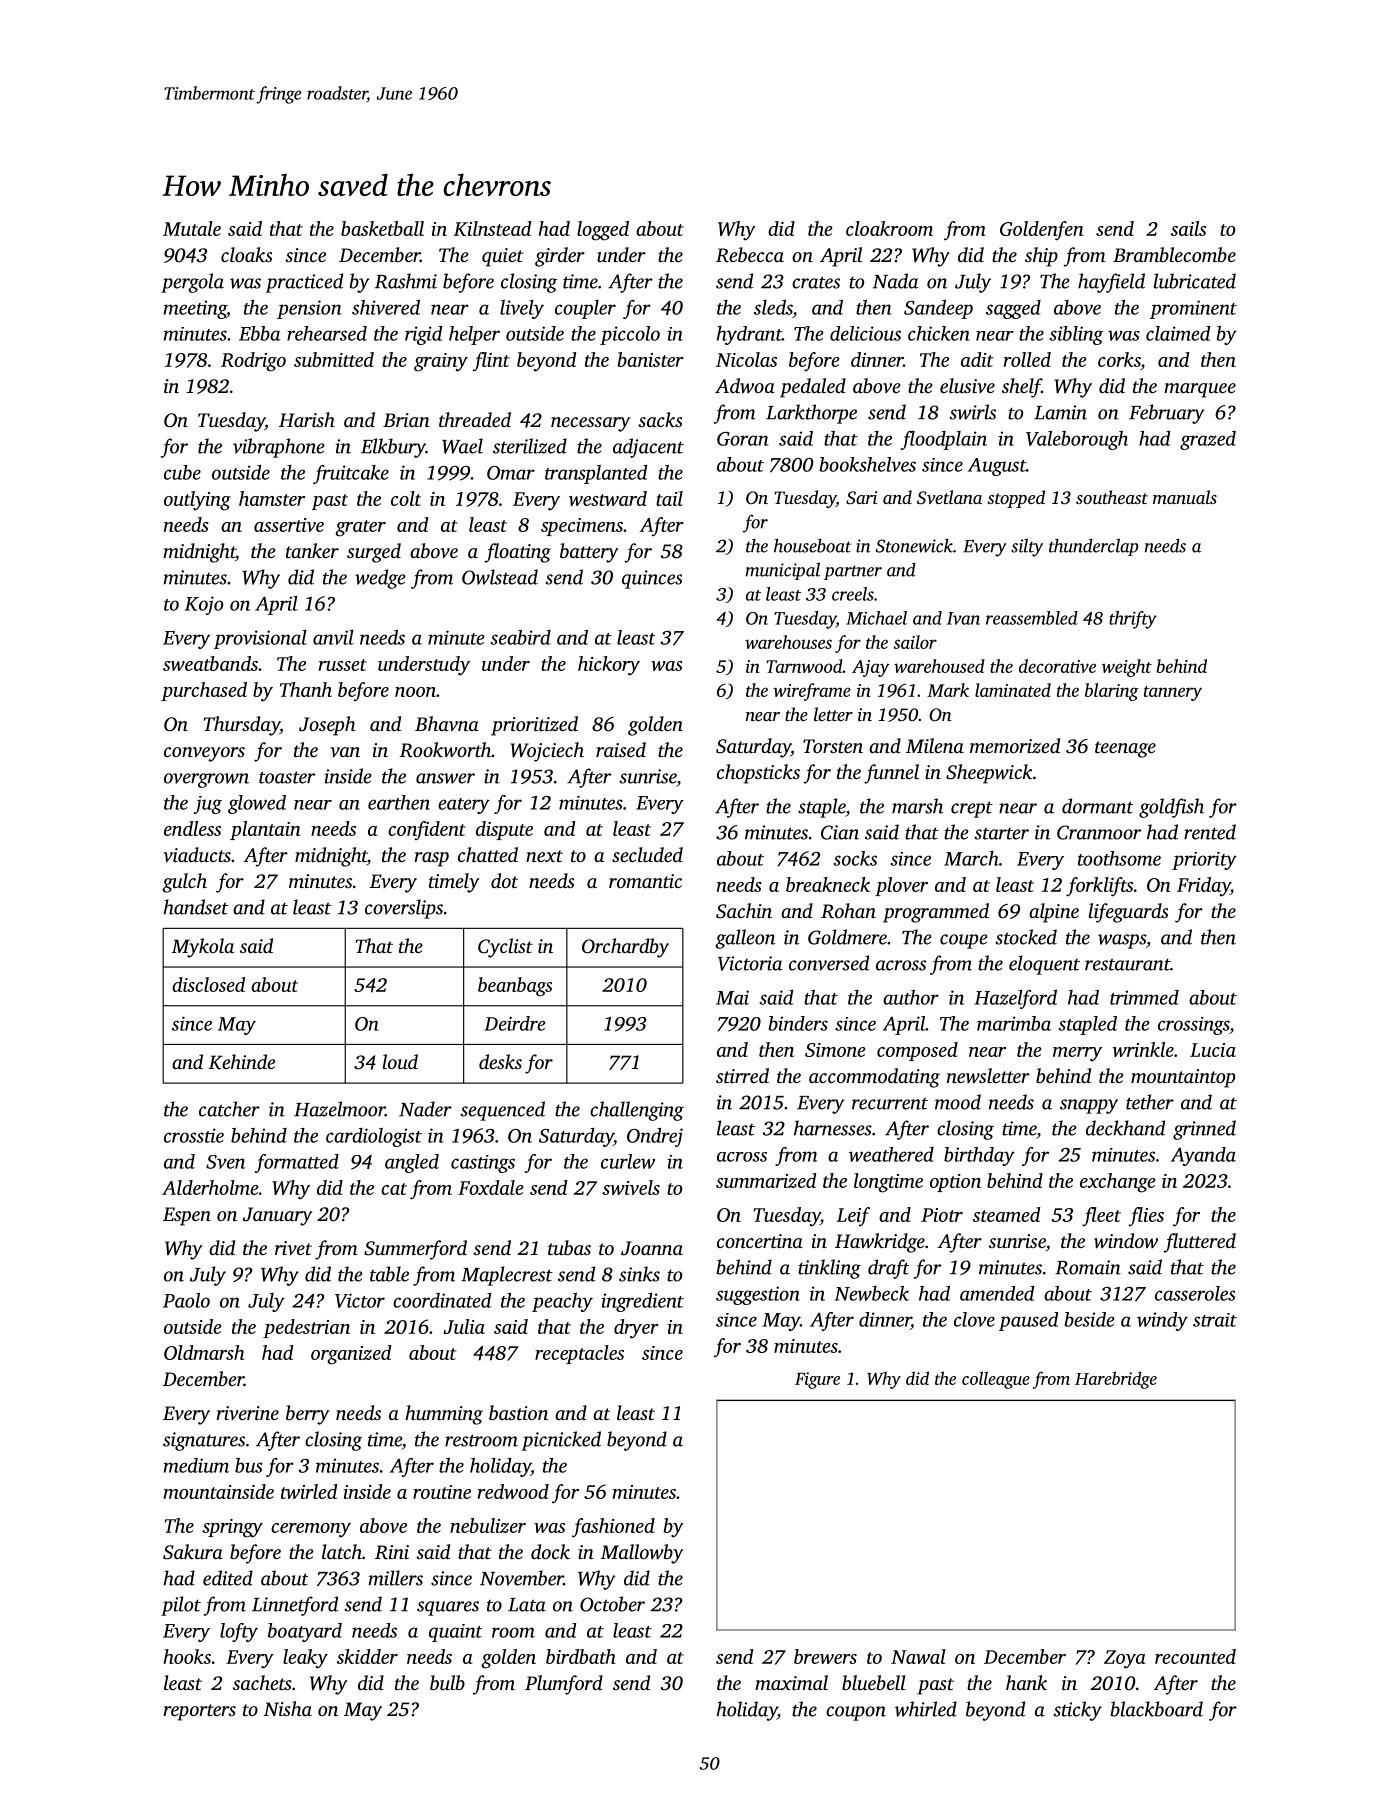 The width and height of the document is (1399, 1810). What do you see at coordinates (1028, 1321) in the document?
I see `paused` at bounding box center [1028, 1321].
